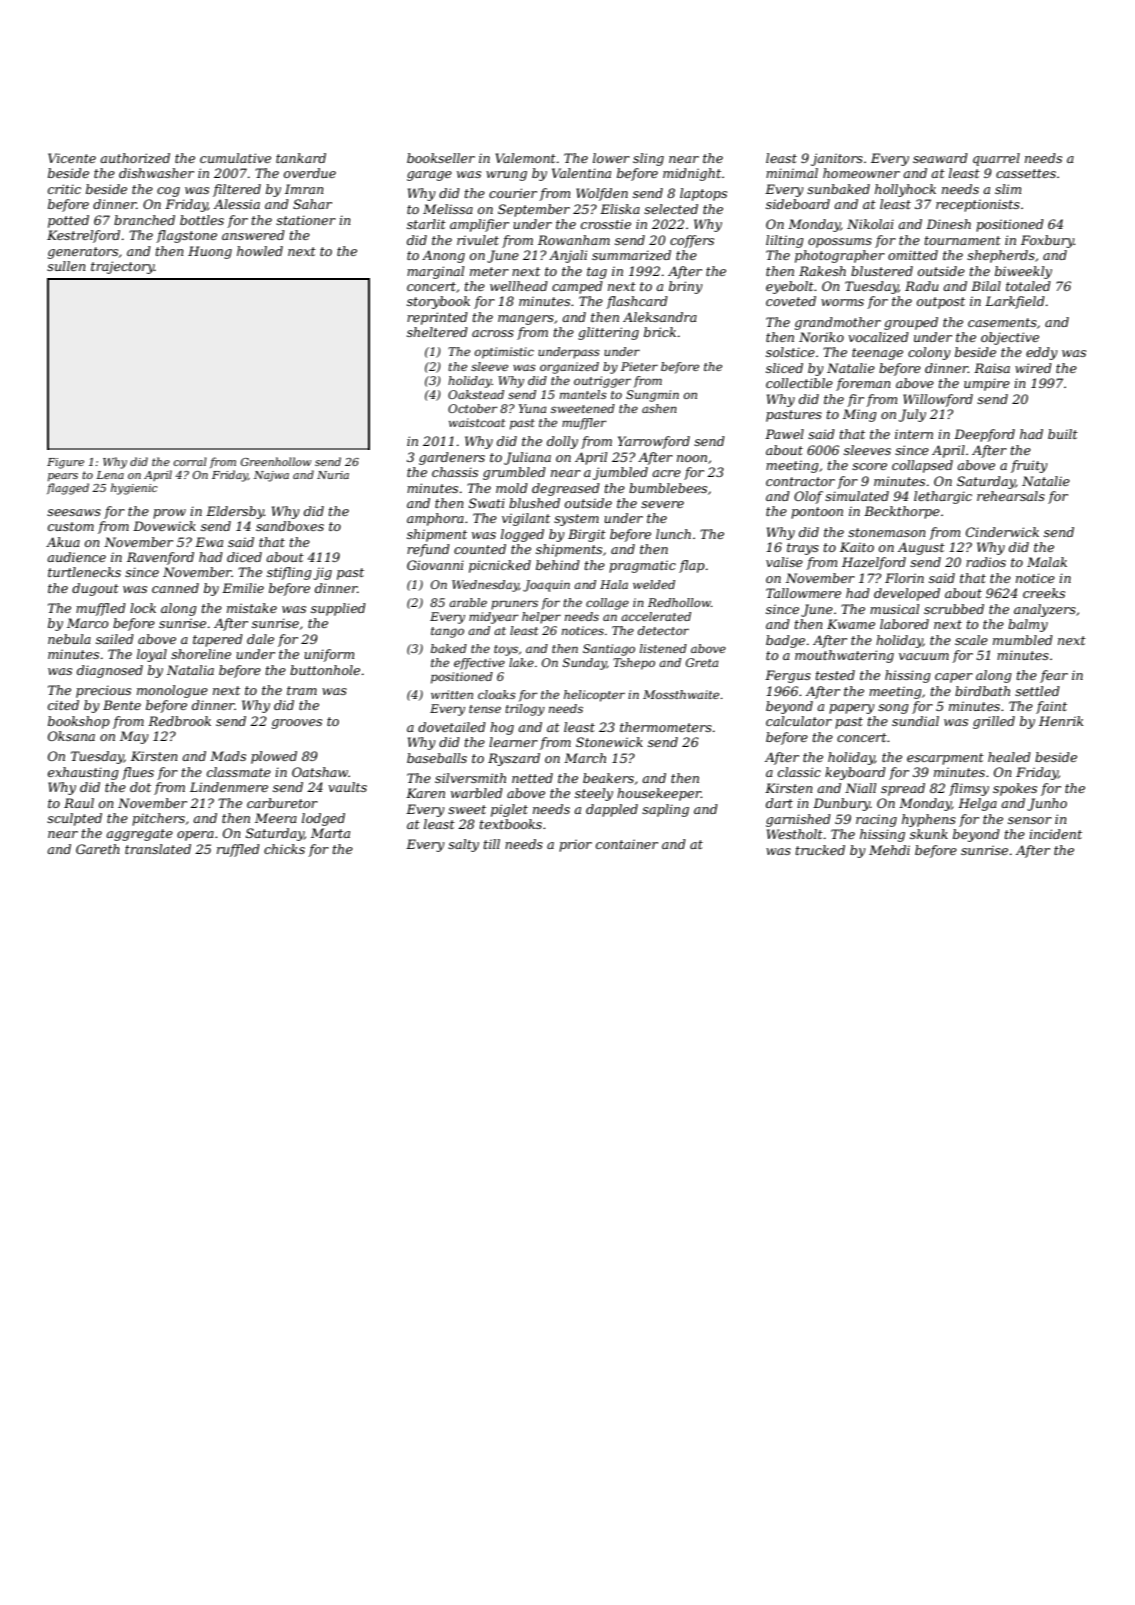 This image has width=1135, height=1605. What do you see at coordinates (290, 526) in the image?
I see `sandboxes` at bounding box center [290, 526].
